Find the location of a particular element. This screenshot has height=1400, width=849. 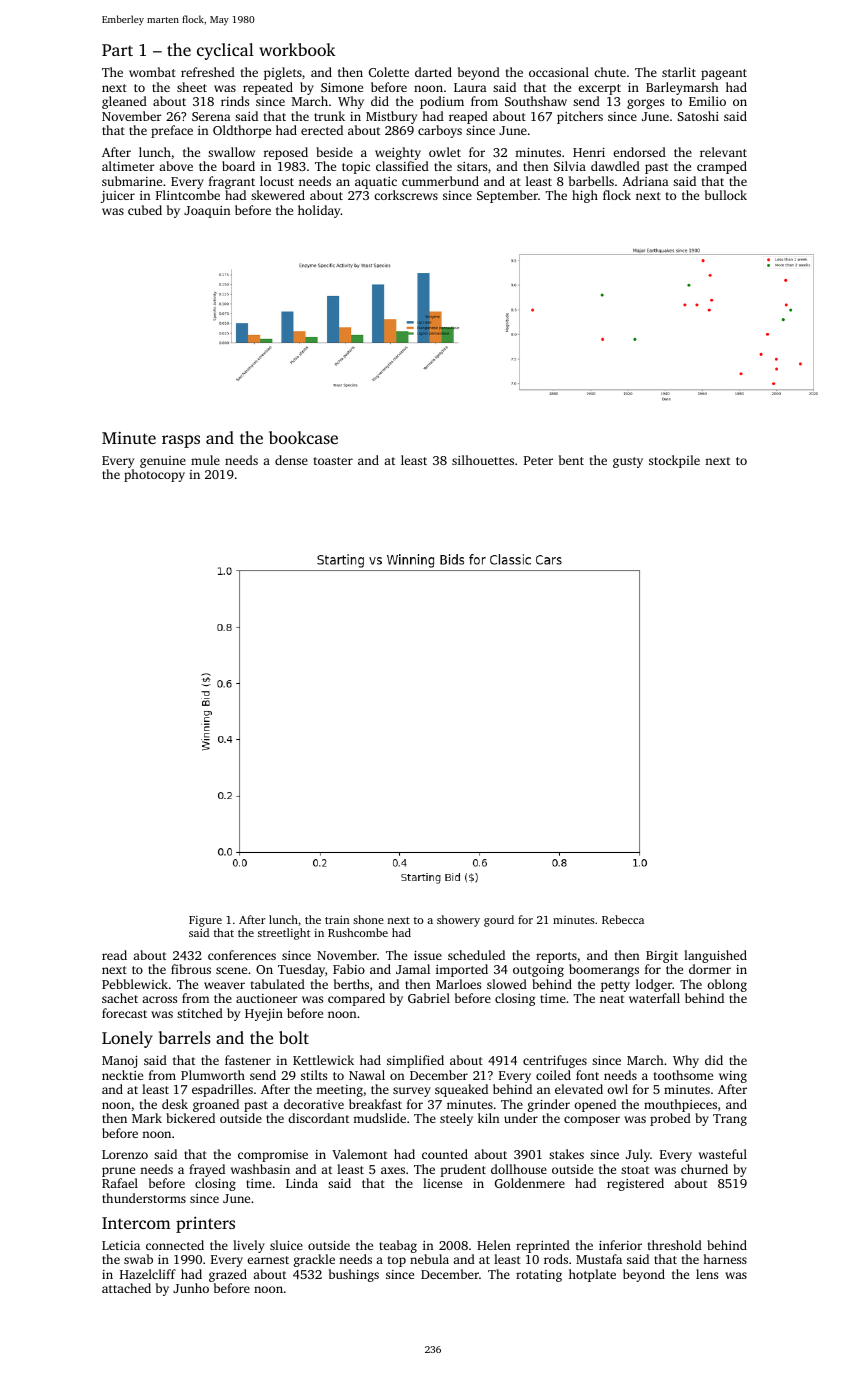

gourd is located at coordinates (499, 921).
